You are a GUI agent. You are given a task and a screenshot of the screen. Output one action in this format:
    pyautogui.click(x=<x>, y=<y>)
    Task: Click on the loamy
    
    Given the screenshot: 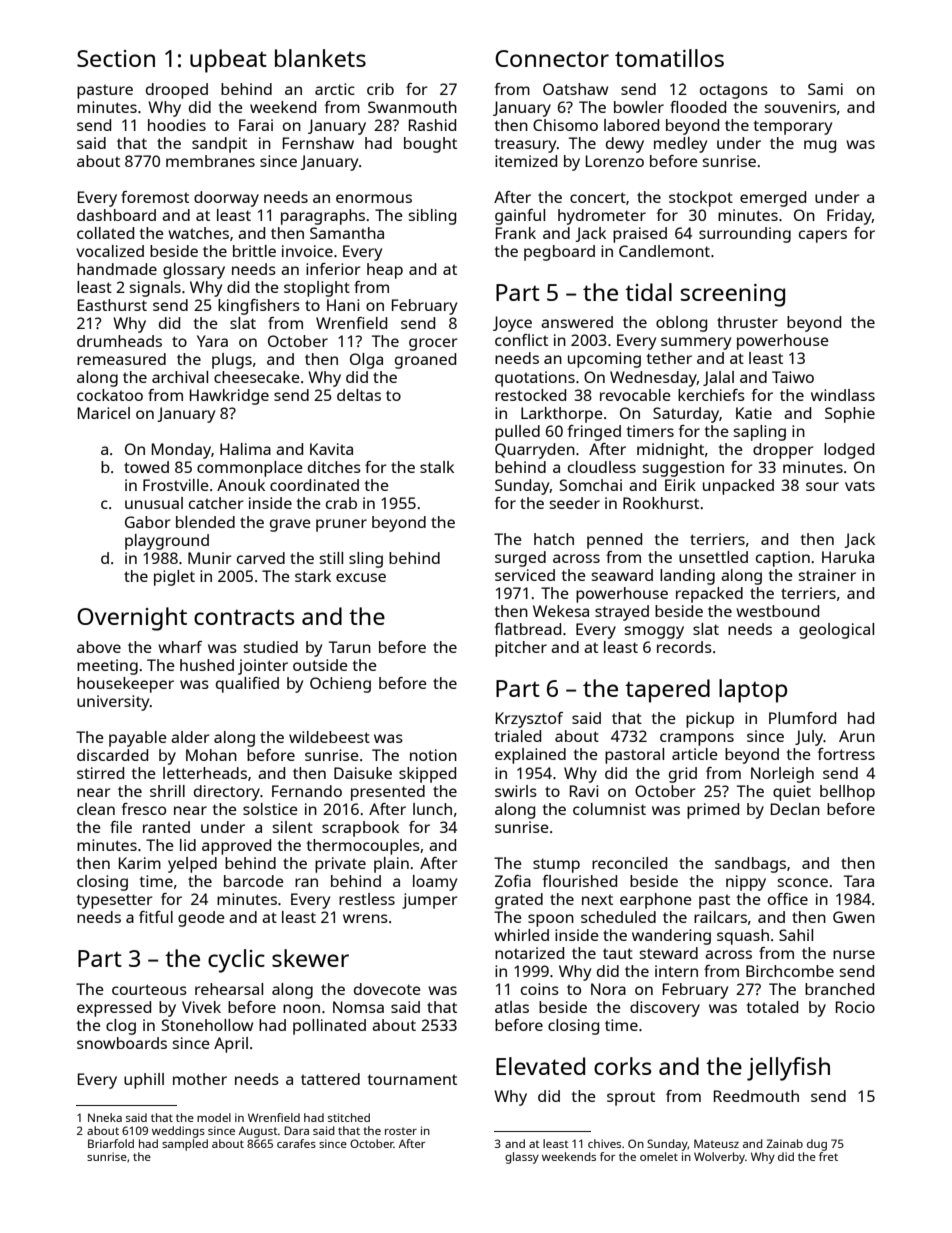 What is the action you would take?
    pyautogui.click(x=435, y=883)
